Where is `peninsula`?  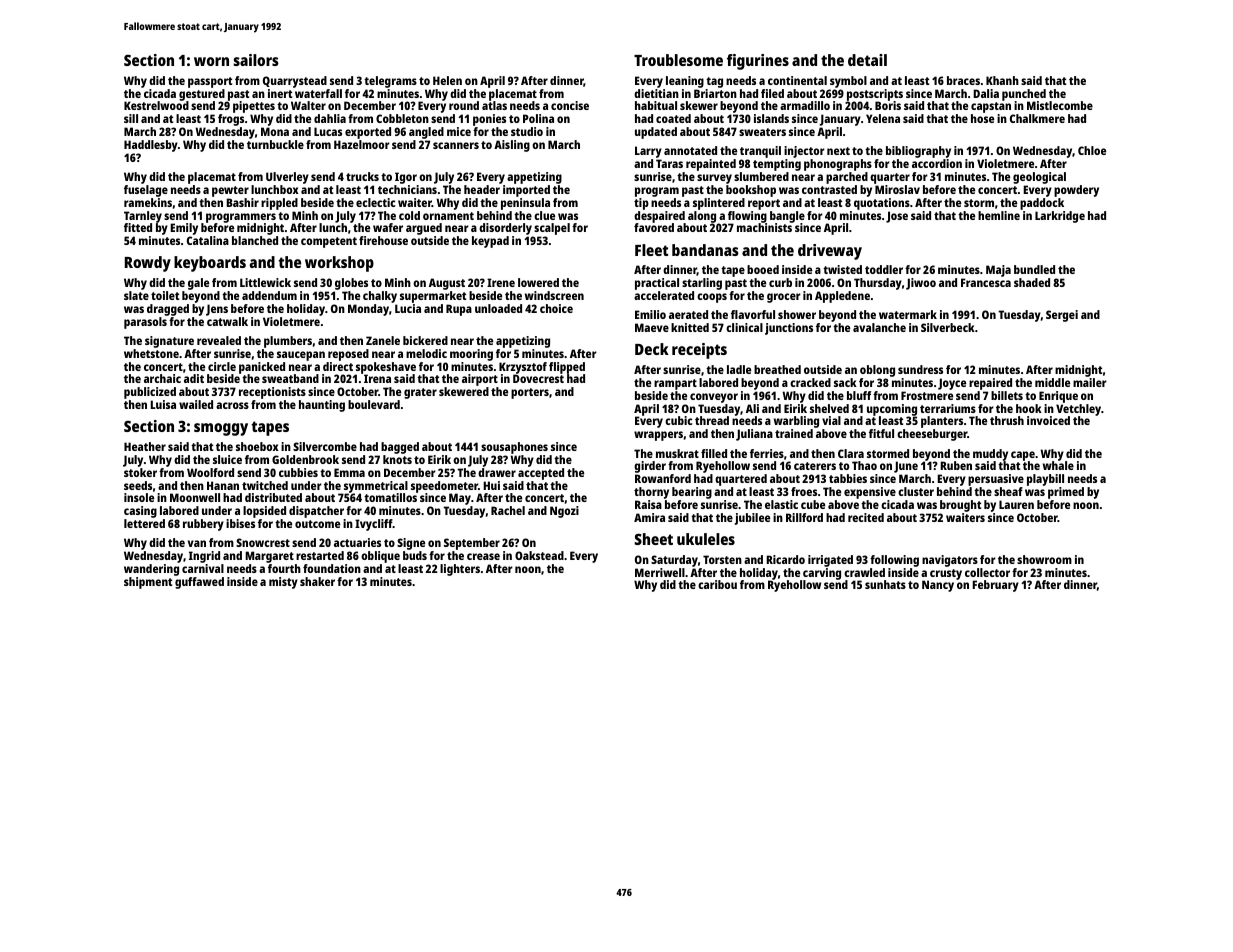
peninsula is located at coordinates (525, 204).
